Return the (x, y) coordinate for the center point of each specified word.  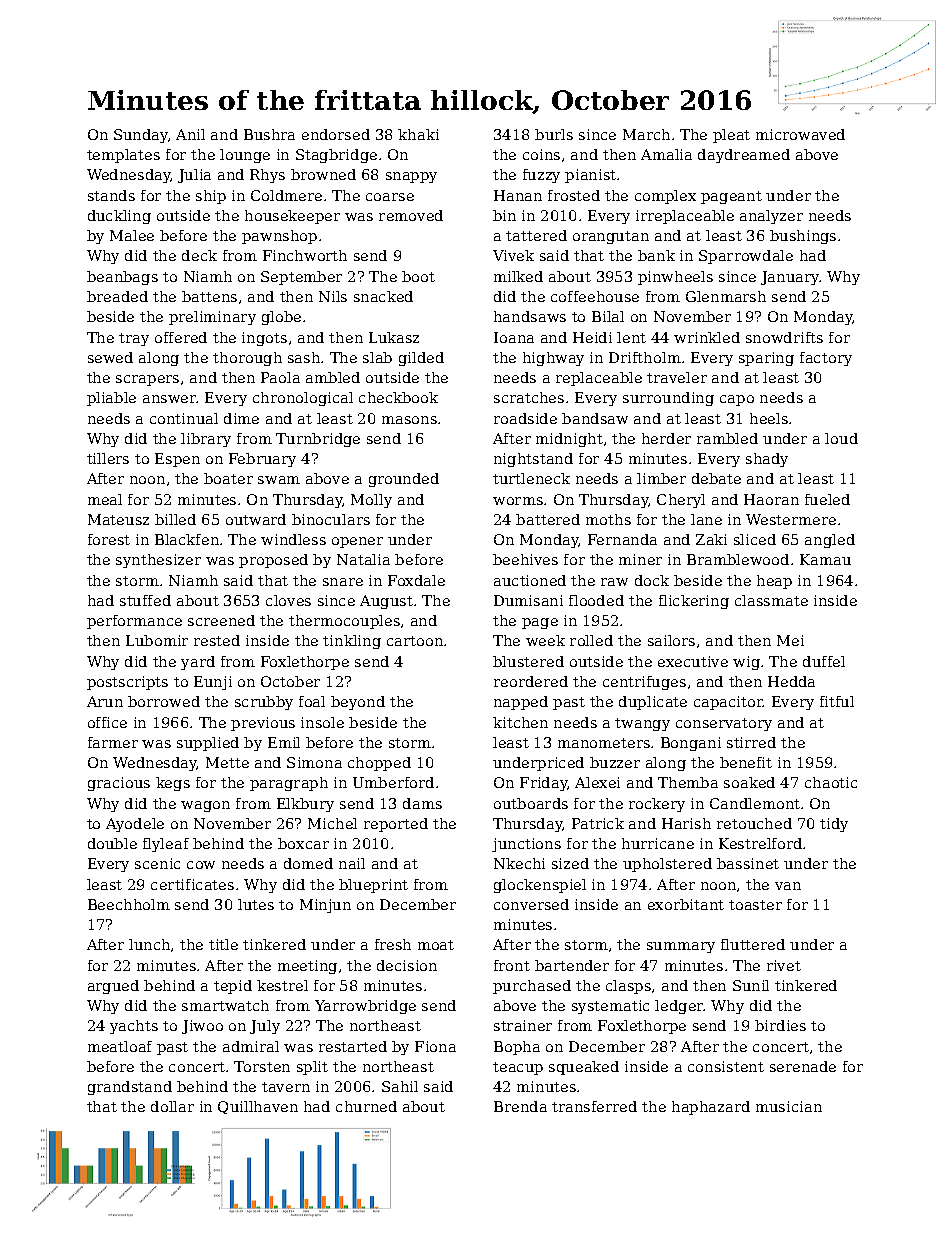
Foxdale (416, 580)
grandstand (130, 1088)
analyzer (771, 217)
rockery (657, 805)
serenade (803, 1066)
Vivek (513, 255)
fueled (827, 499)
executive (693, 661)
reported (396, 825)
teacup (518, 1068)
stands (111, 195)
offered (181, 337)
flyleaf (166, 845)
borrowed (164, 701)
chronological (303, 399)
